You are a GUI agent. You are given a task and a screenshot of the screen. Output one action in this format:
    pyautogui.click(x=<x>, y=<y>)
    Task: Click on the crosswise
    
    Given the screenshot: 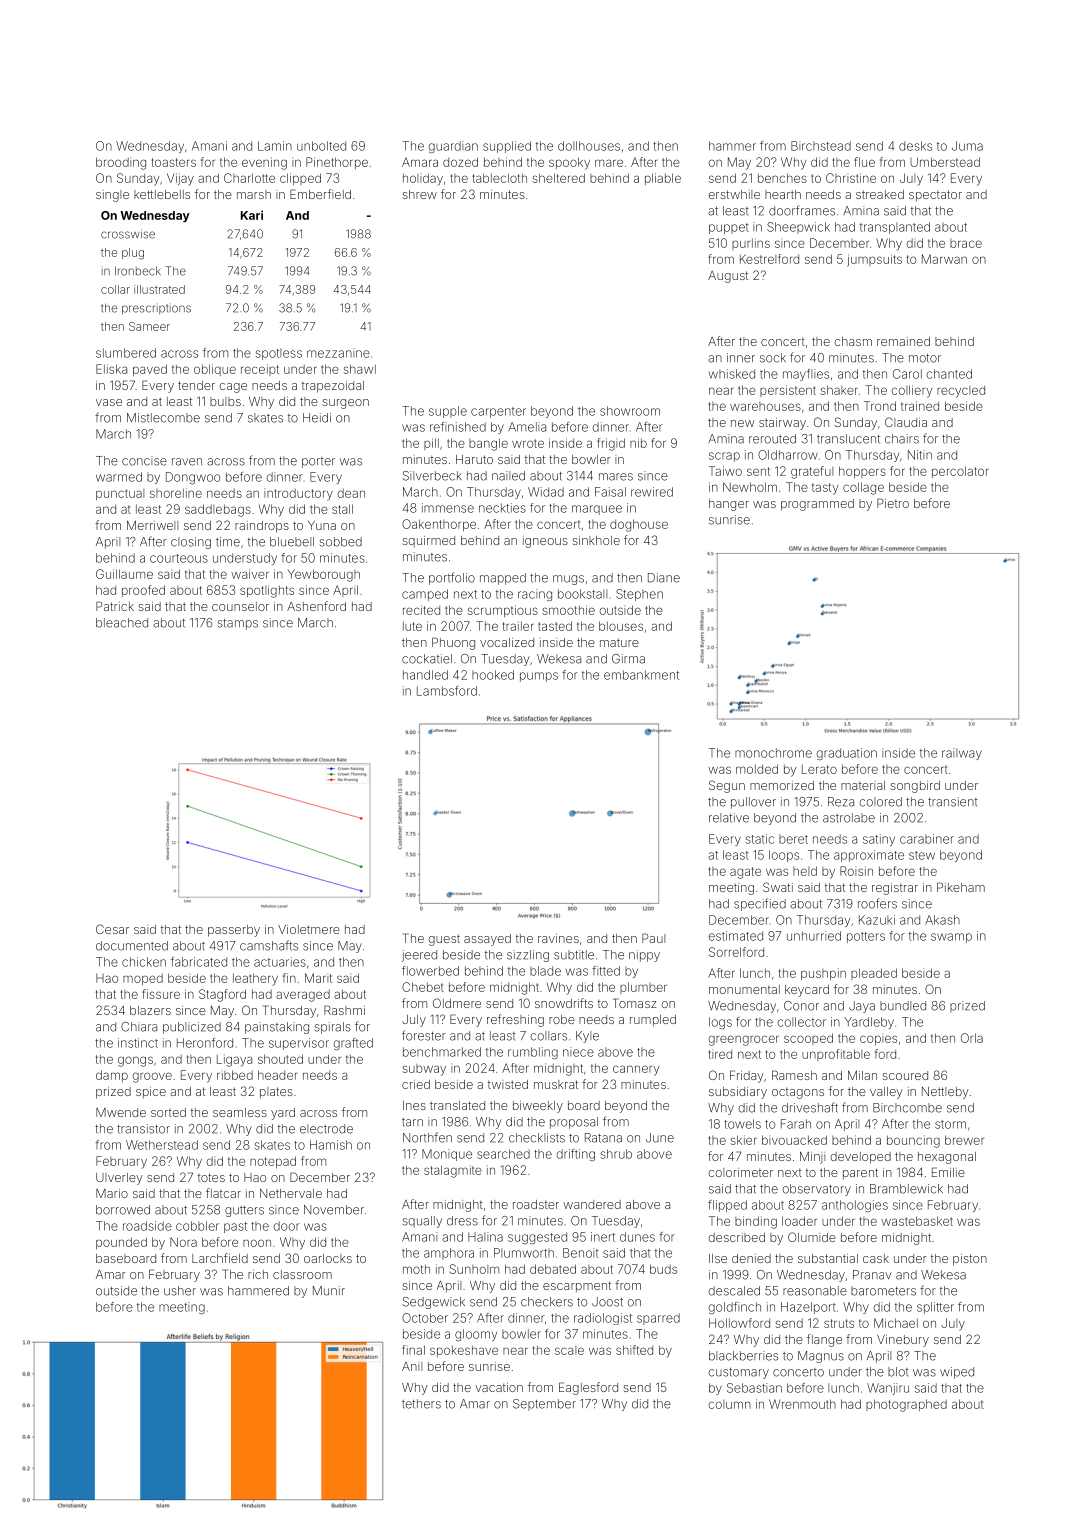 What is the action you would take?
    pyautogui.click(x=128, y=234)
